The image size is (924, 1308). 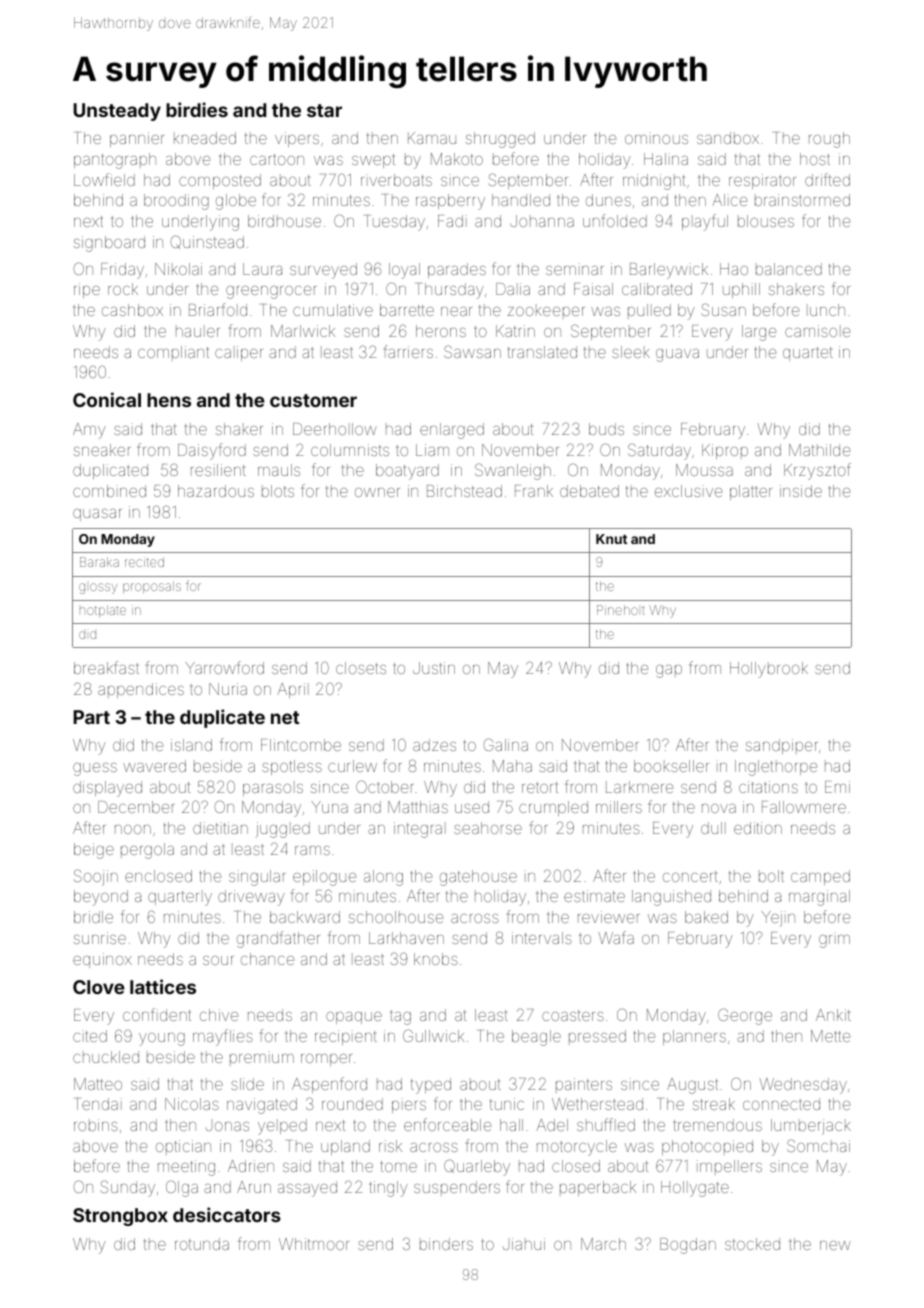 I want to click on Yarrowford, so click(x=225, y=667).
